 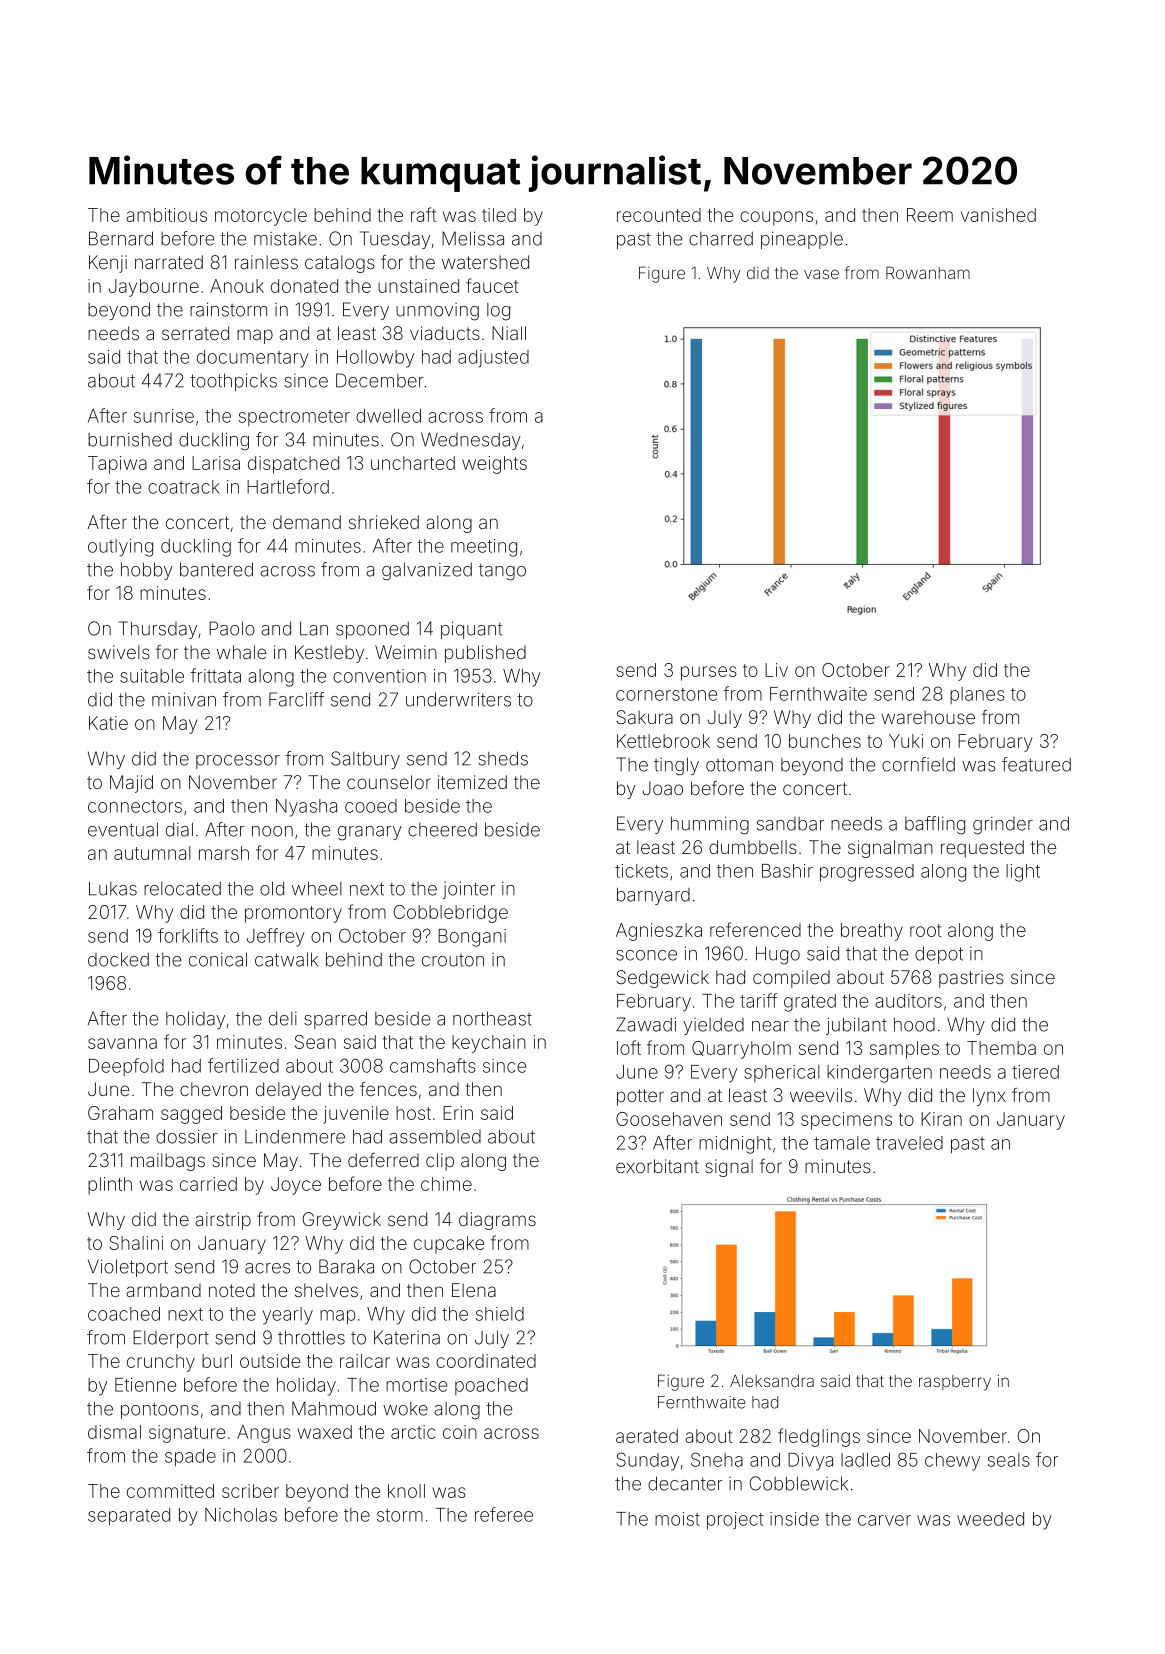 What do you see at coordinates (108, 264) in the screenshot?
I see `Kenji` at bounding box center [108, 264].
